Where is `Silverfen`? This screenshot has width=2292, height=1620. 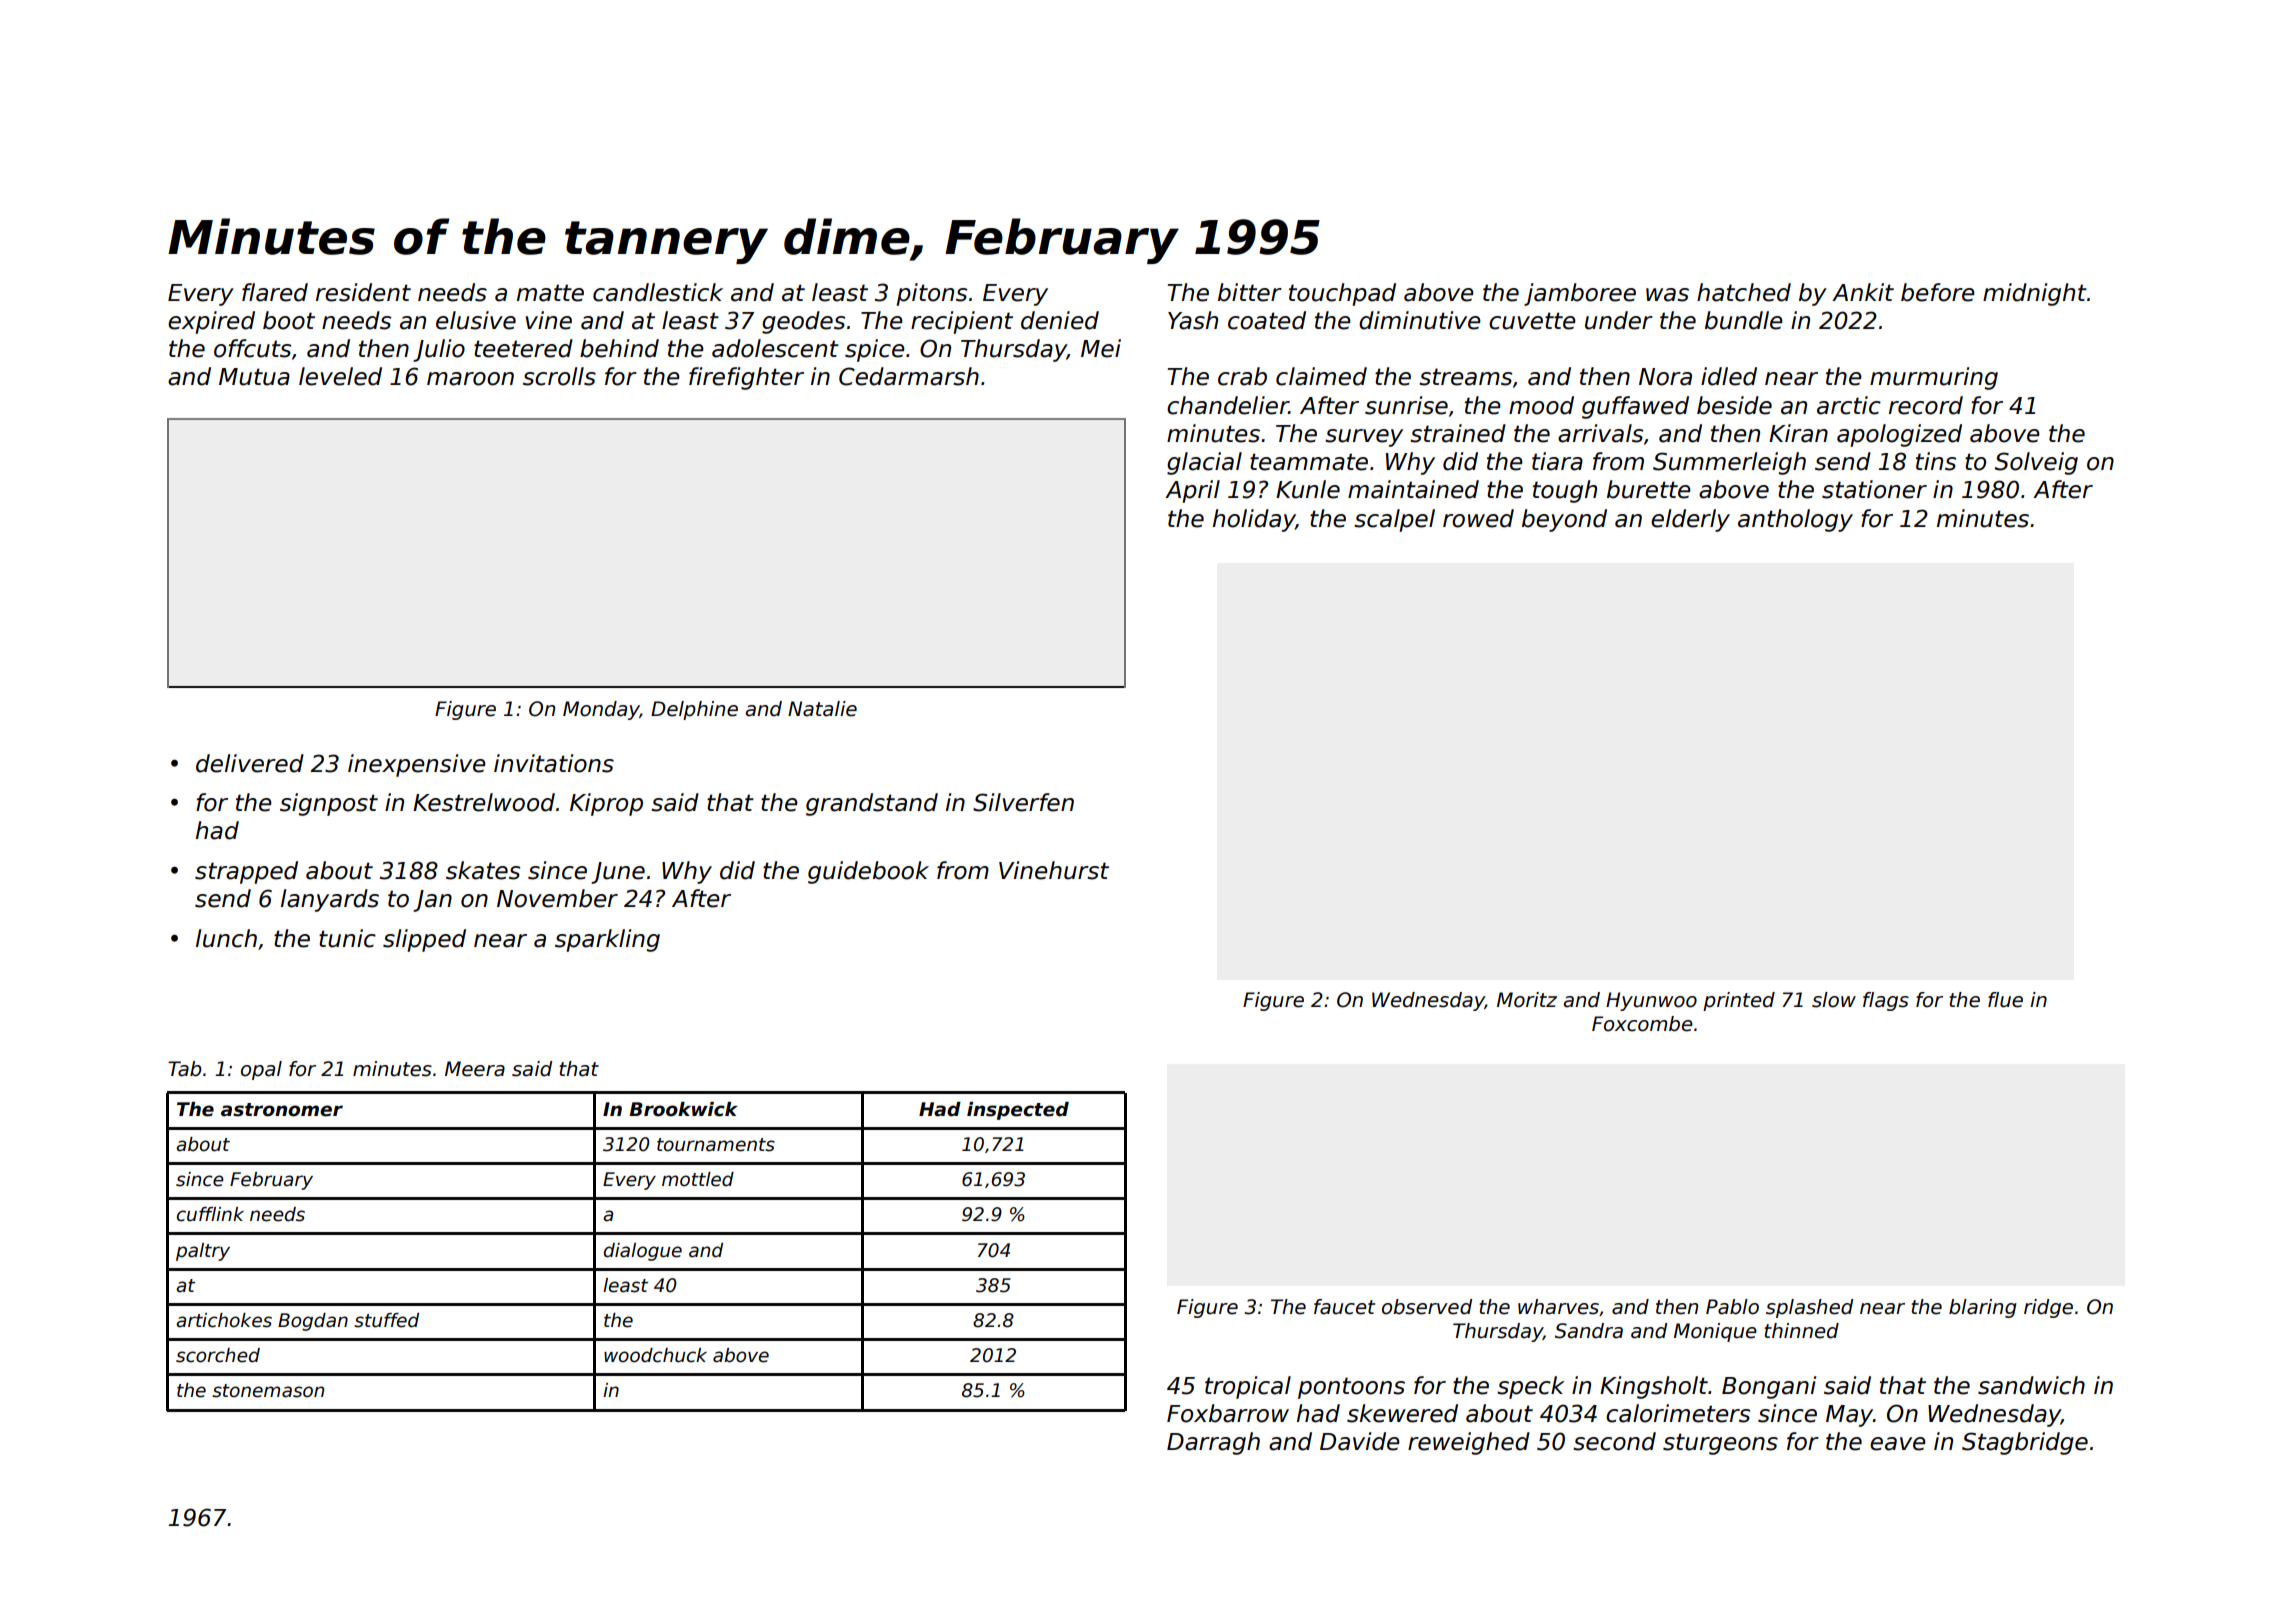 Silverfen is located at coordinates (1023, 802).
